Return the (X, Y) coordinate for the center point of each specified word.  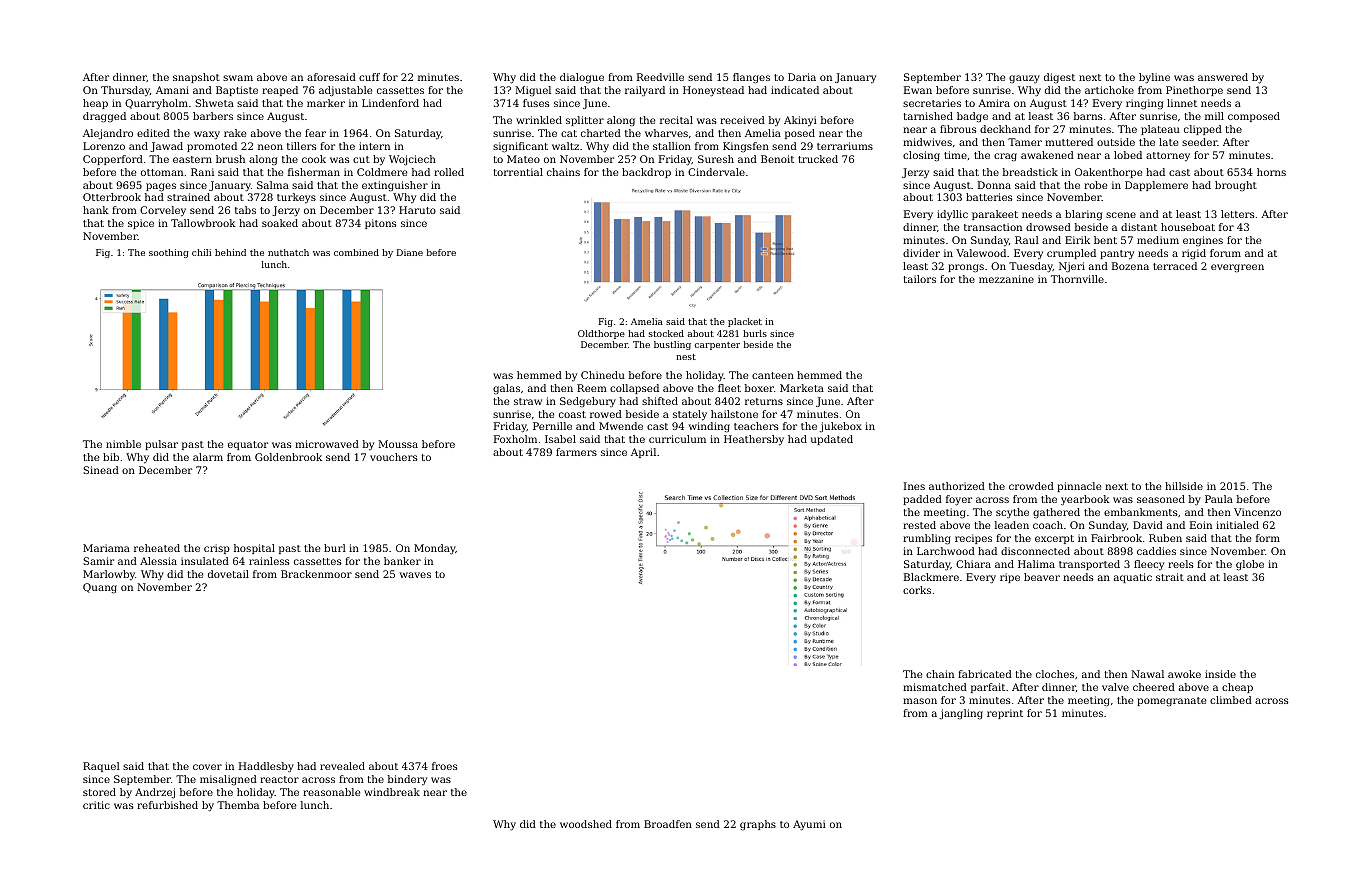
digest (1059, 78)
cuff (369, 77)
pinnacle (1079, 487)
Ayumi (809, 825)
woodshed (586, 824)
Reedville (660, 77)
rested (919, 525)
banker (402, 561)
